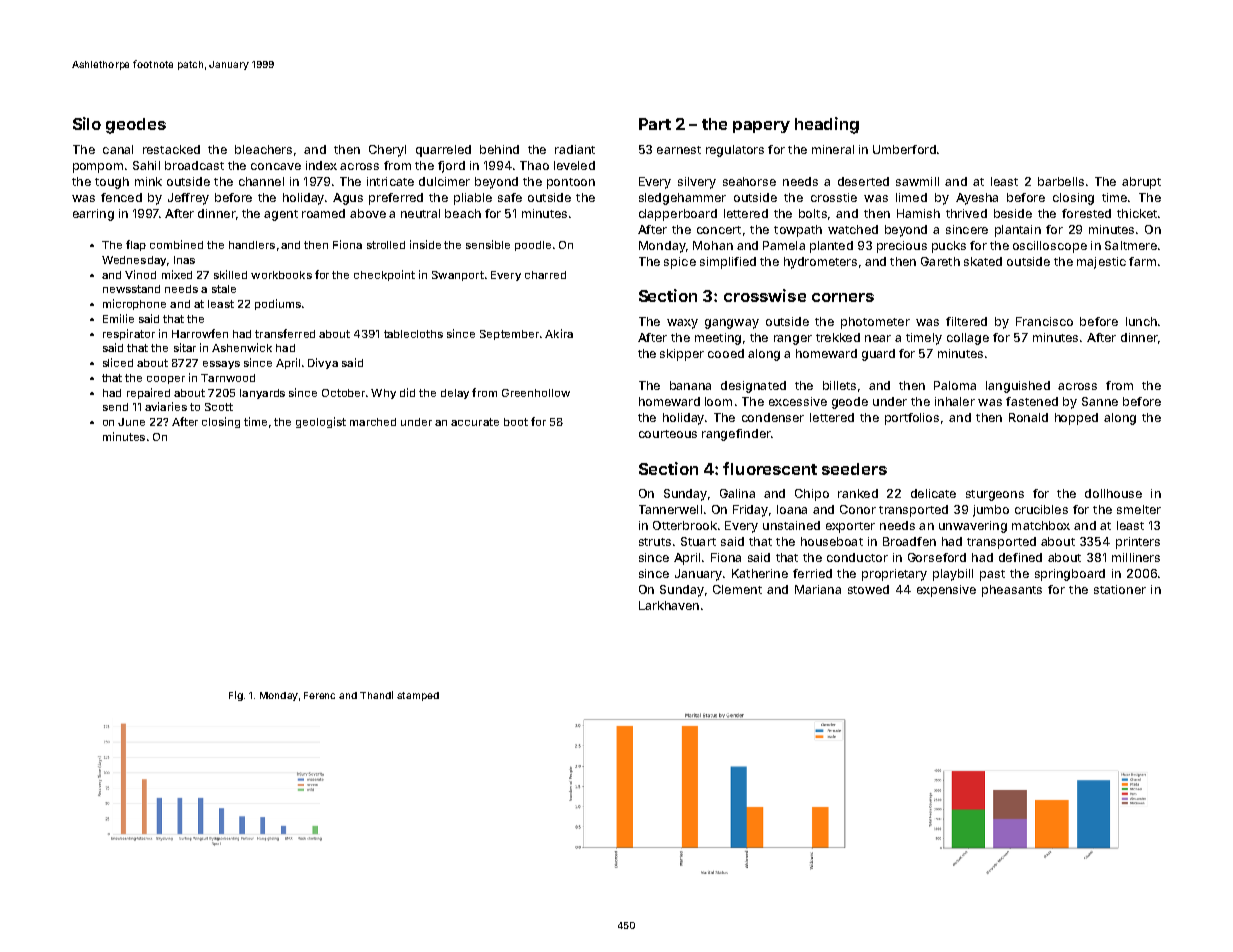 The width and height of the document is (1233, 952). Describe the element at coordinates (118, 362) in the document. I see `sliced` at that location.
